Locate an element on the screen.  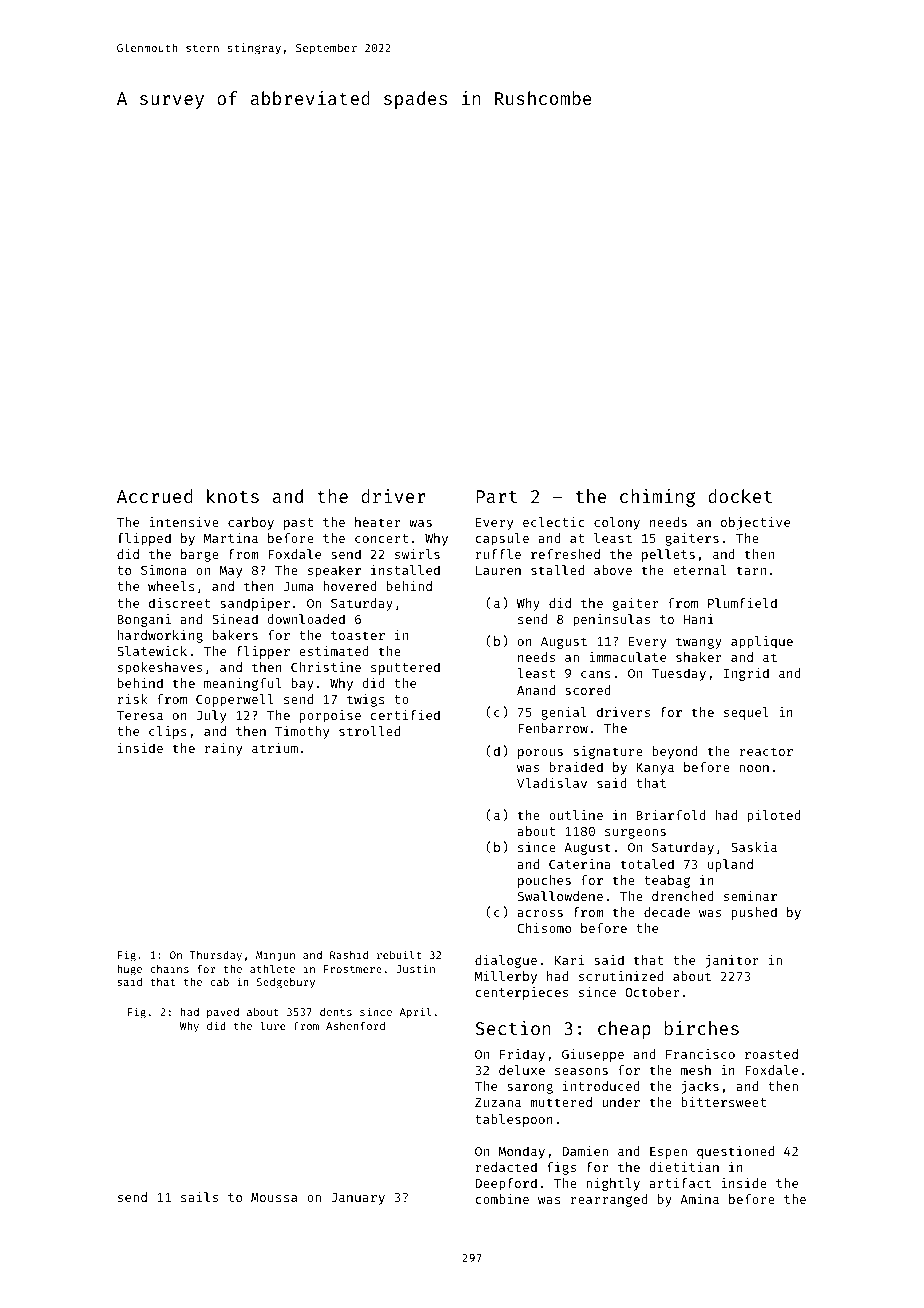
heater is located at coordinates (378, 522).
